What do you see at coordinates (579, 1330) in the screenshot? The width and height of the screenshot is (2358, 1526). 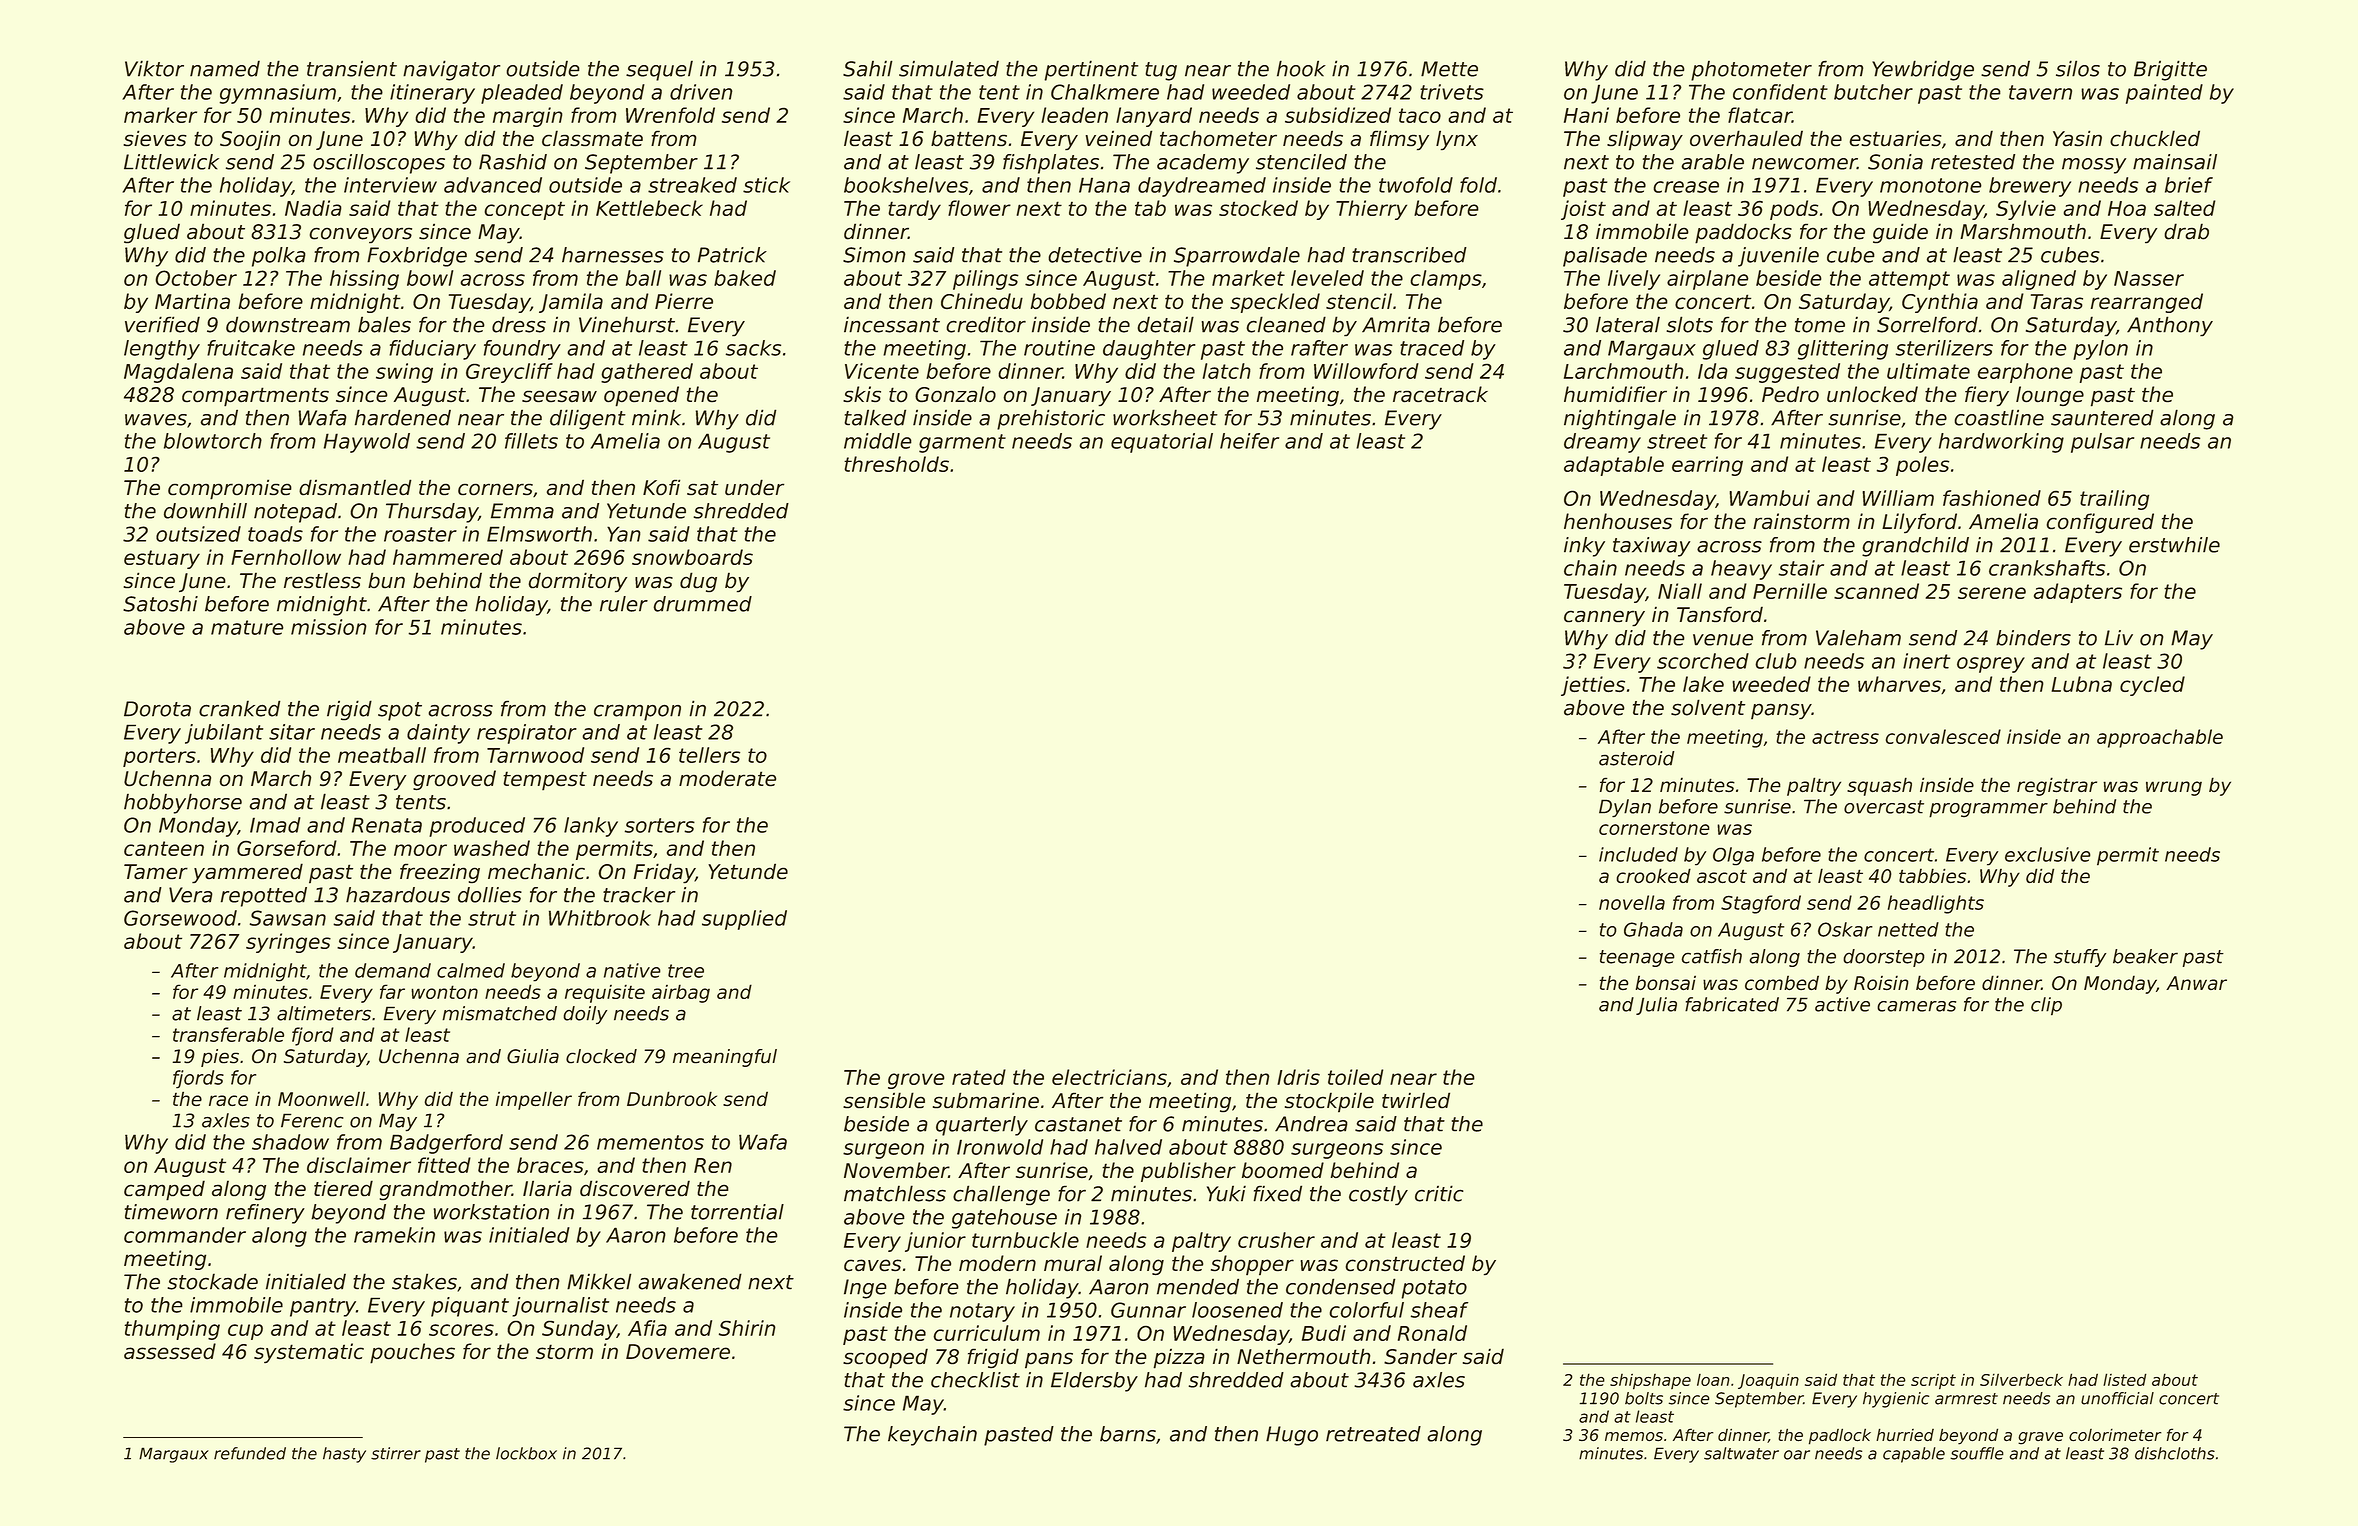 I see `Sunday` at bounding box center [579, 1330].
